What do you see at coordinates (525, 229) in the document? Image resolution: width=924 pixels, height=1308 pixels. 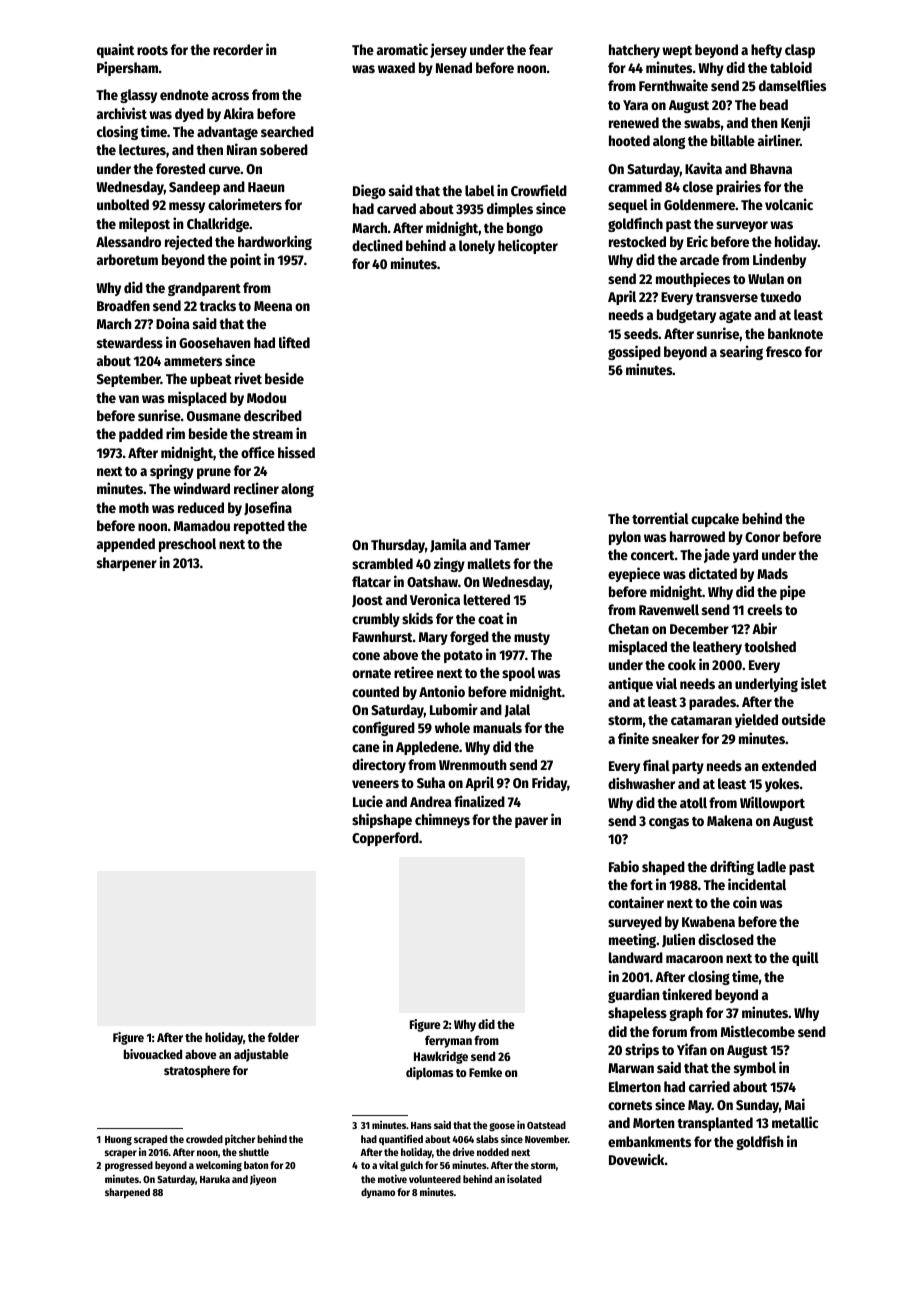 I see `bongo` at bounding box center [525, 229].
